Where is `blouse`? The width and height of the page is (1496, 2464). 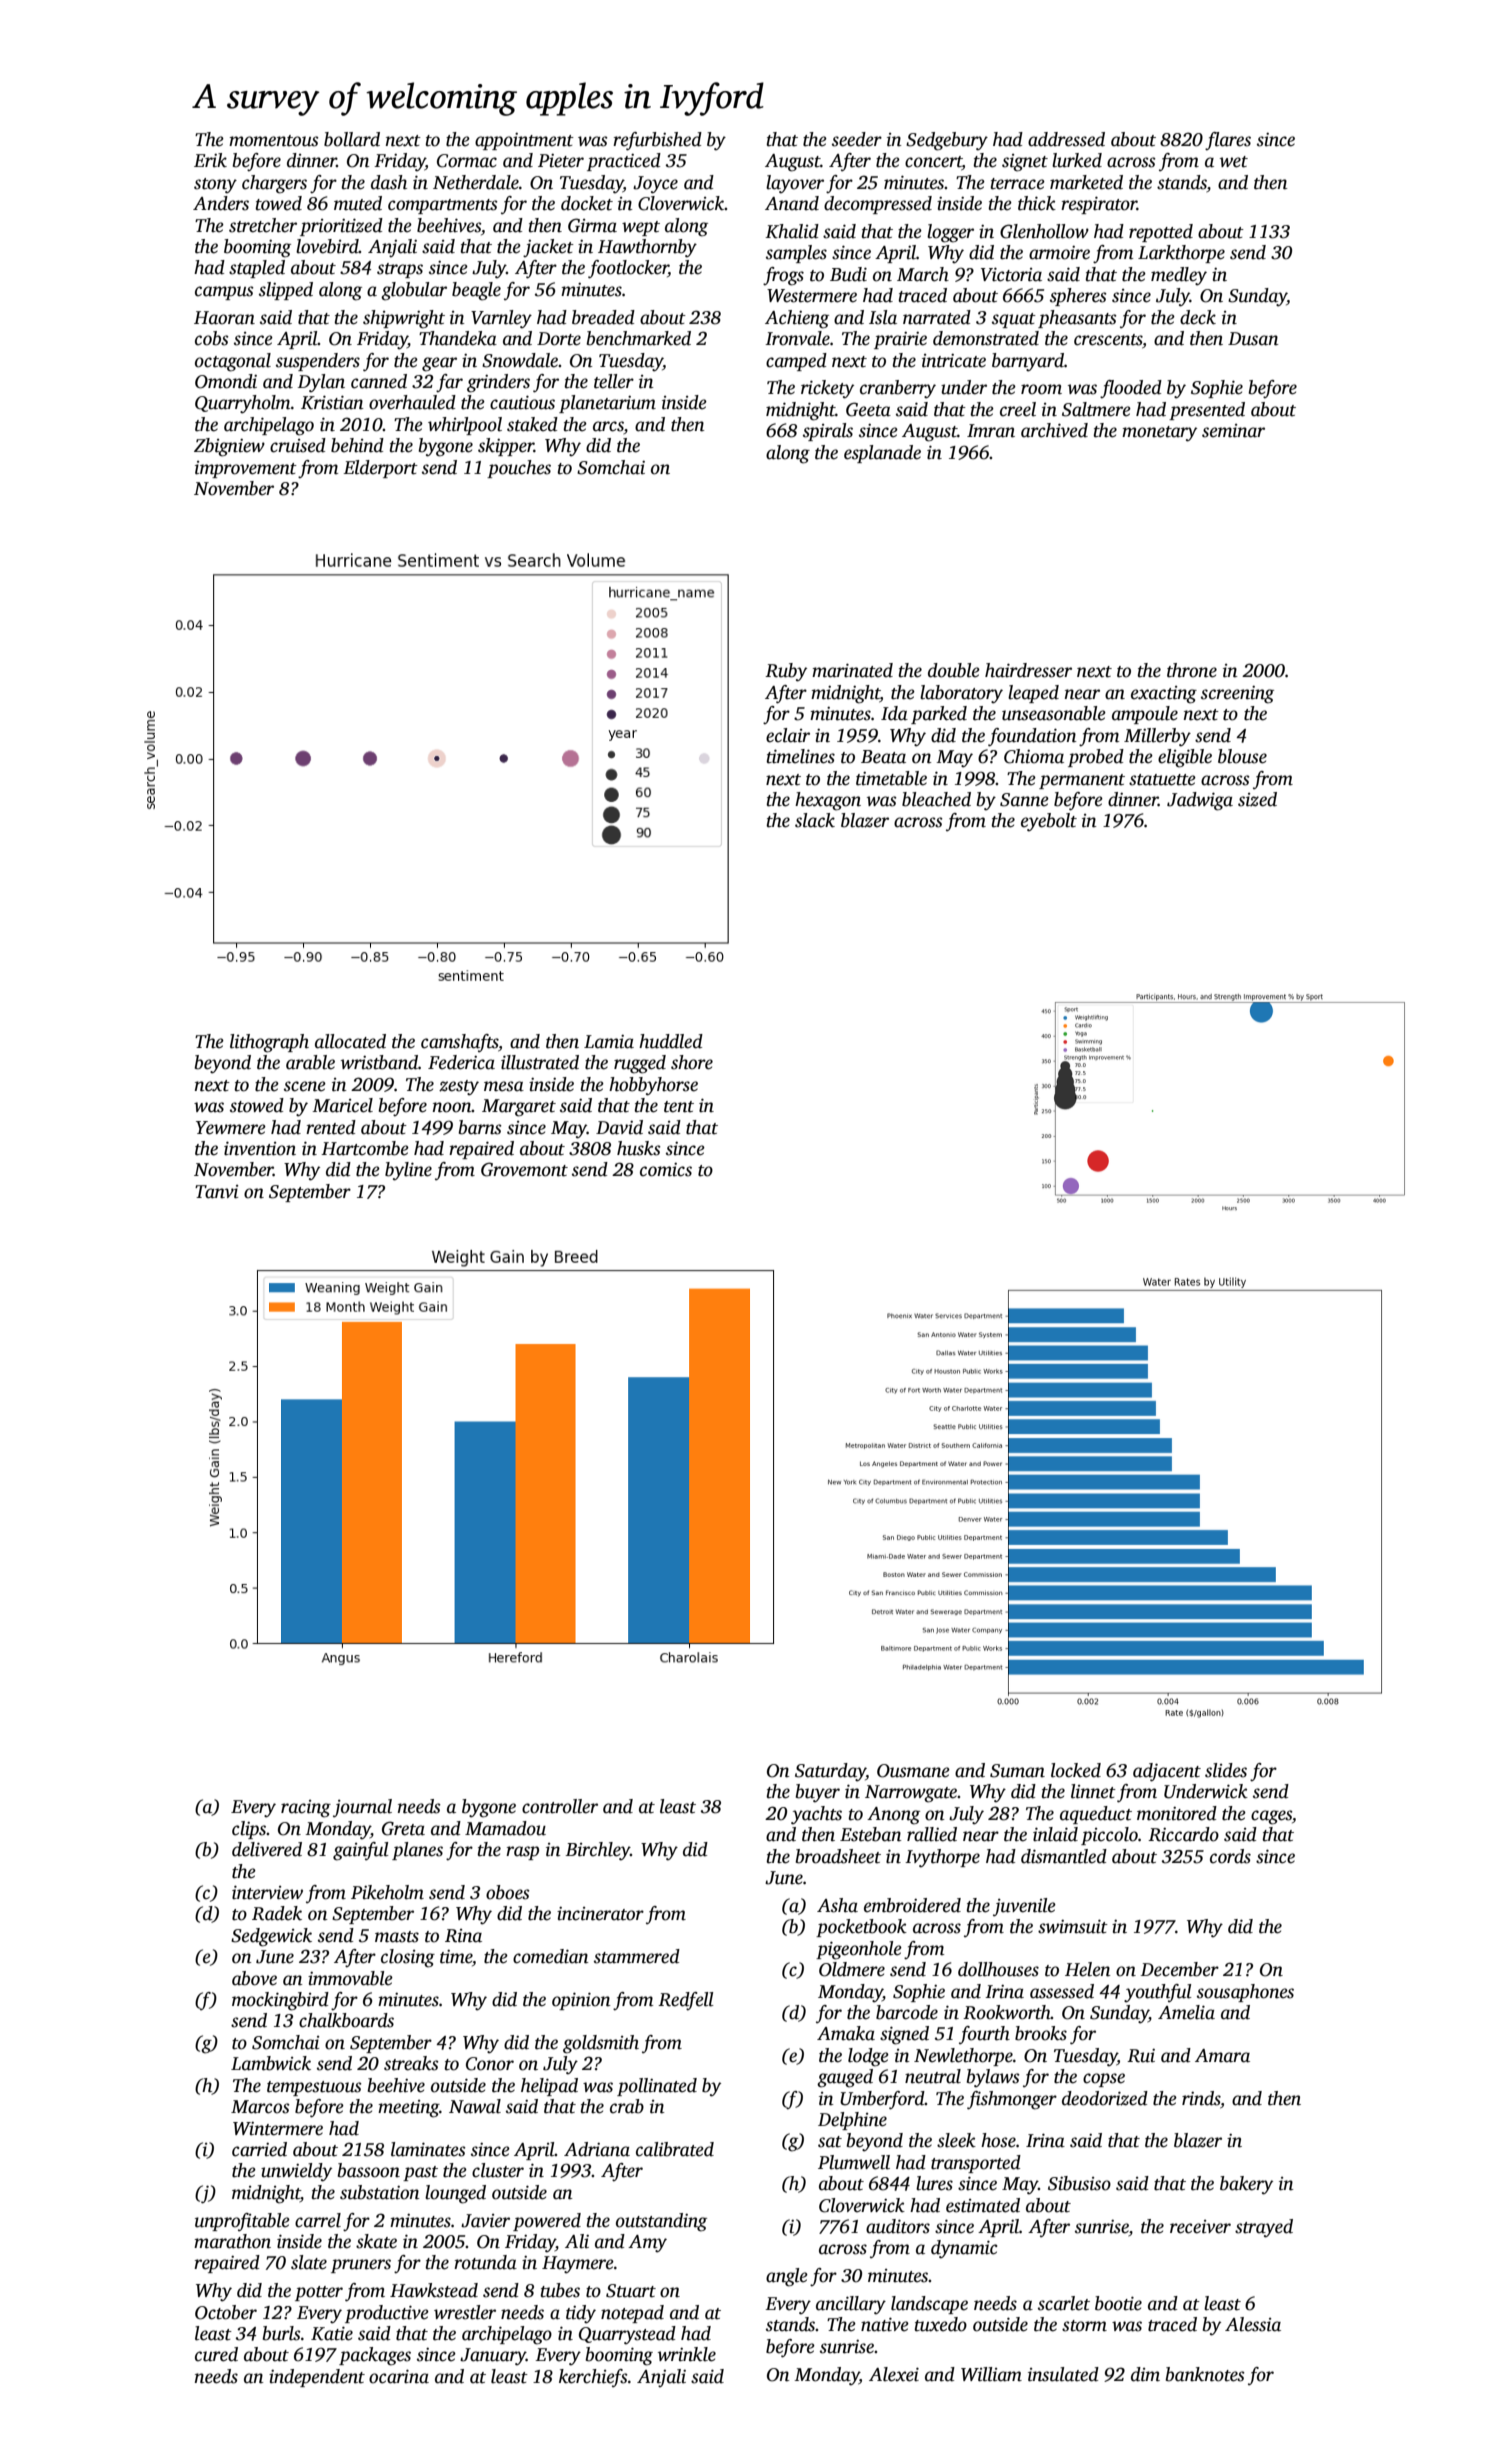 blouse is located at coordinates (1242, 756).
